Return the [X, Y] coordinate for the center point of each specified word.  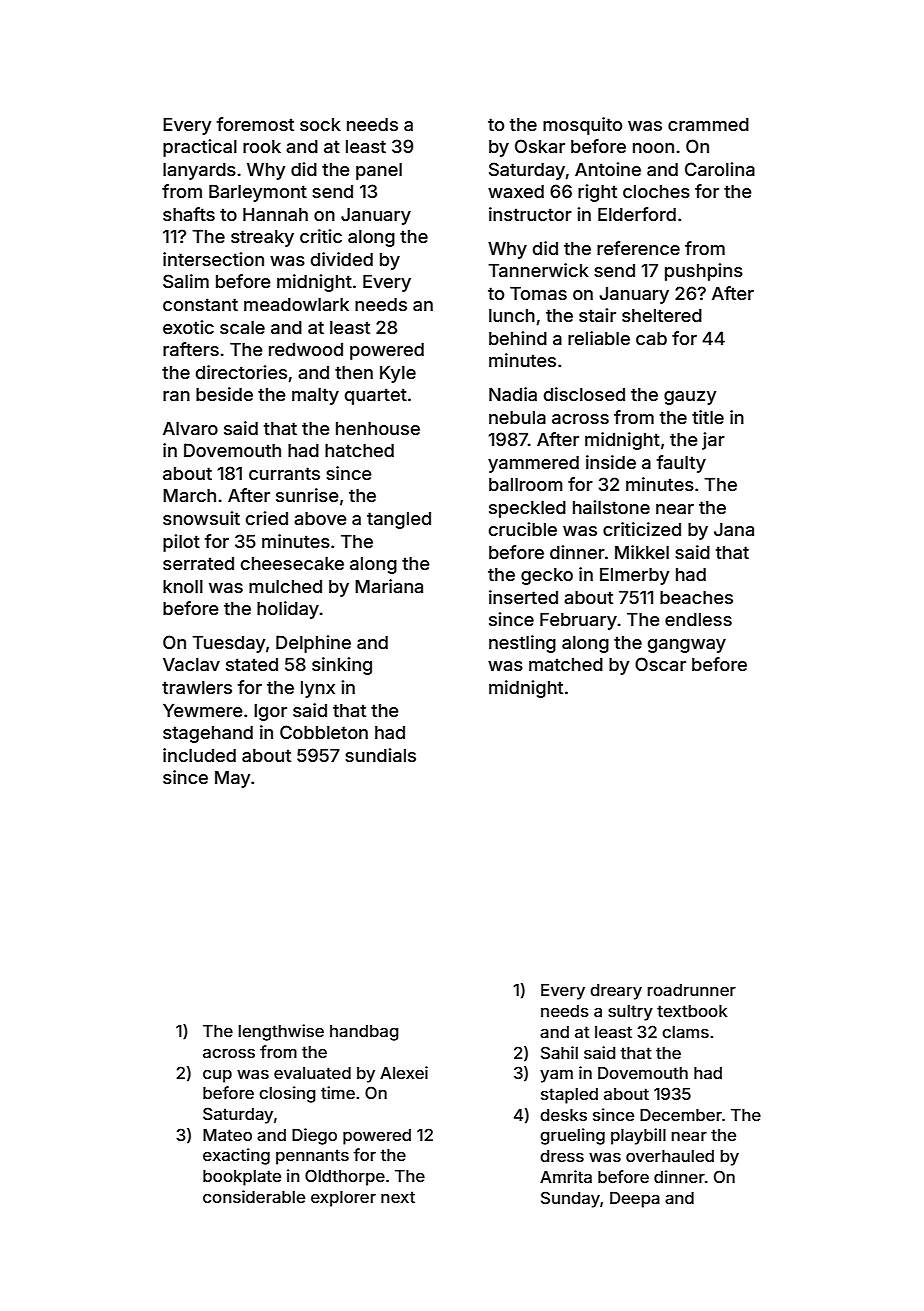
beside [224, 394]
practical [200, 148]
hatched [359, 450]
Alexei [404, 1072]
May [233, 779]
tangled [399, 520]
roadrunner [692, 990]
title [708, 417]
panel [379, 171]
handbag [364, 1033]
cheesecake [292, 563]
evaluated [312, 1073]
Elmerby [635, 576]
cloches [656, 191]
